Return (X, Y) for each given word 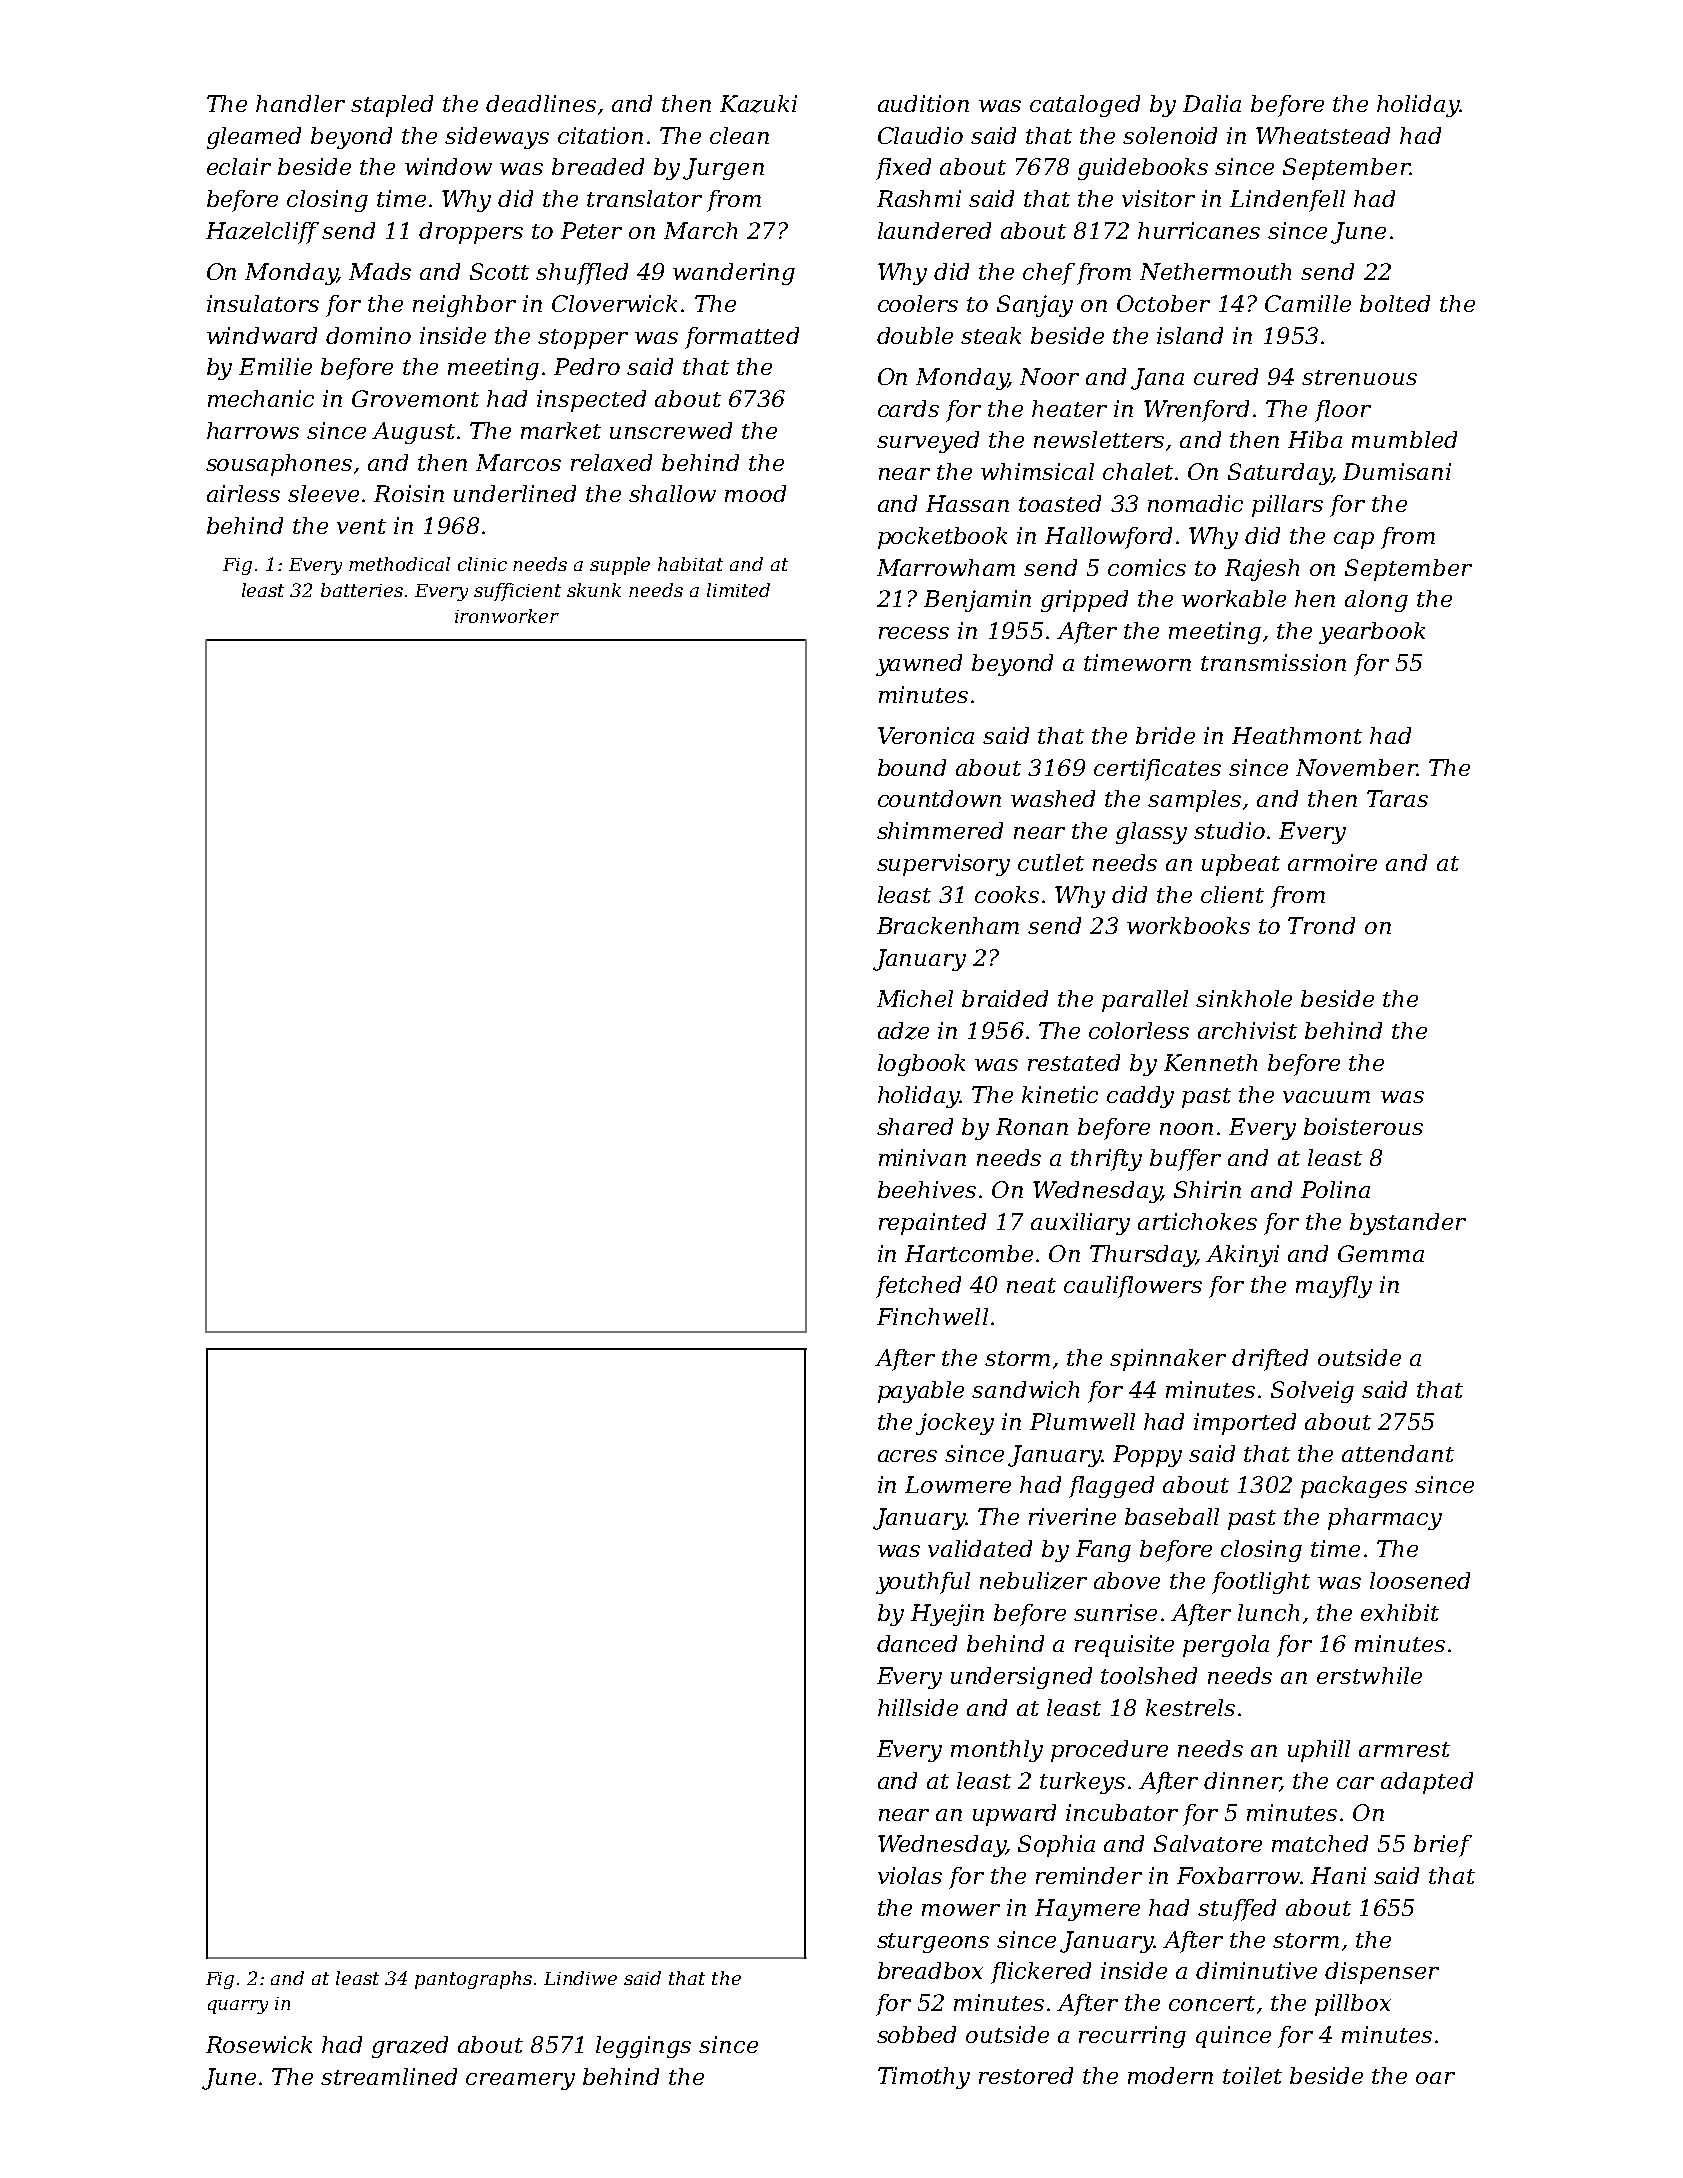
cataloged (1085, 106)
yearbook (1372, 633)
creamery (520, 2081)
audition (923, 103)
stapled (392, 106)
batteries (362, 590)
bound (912, 767)
